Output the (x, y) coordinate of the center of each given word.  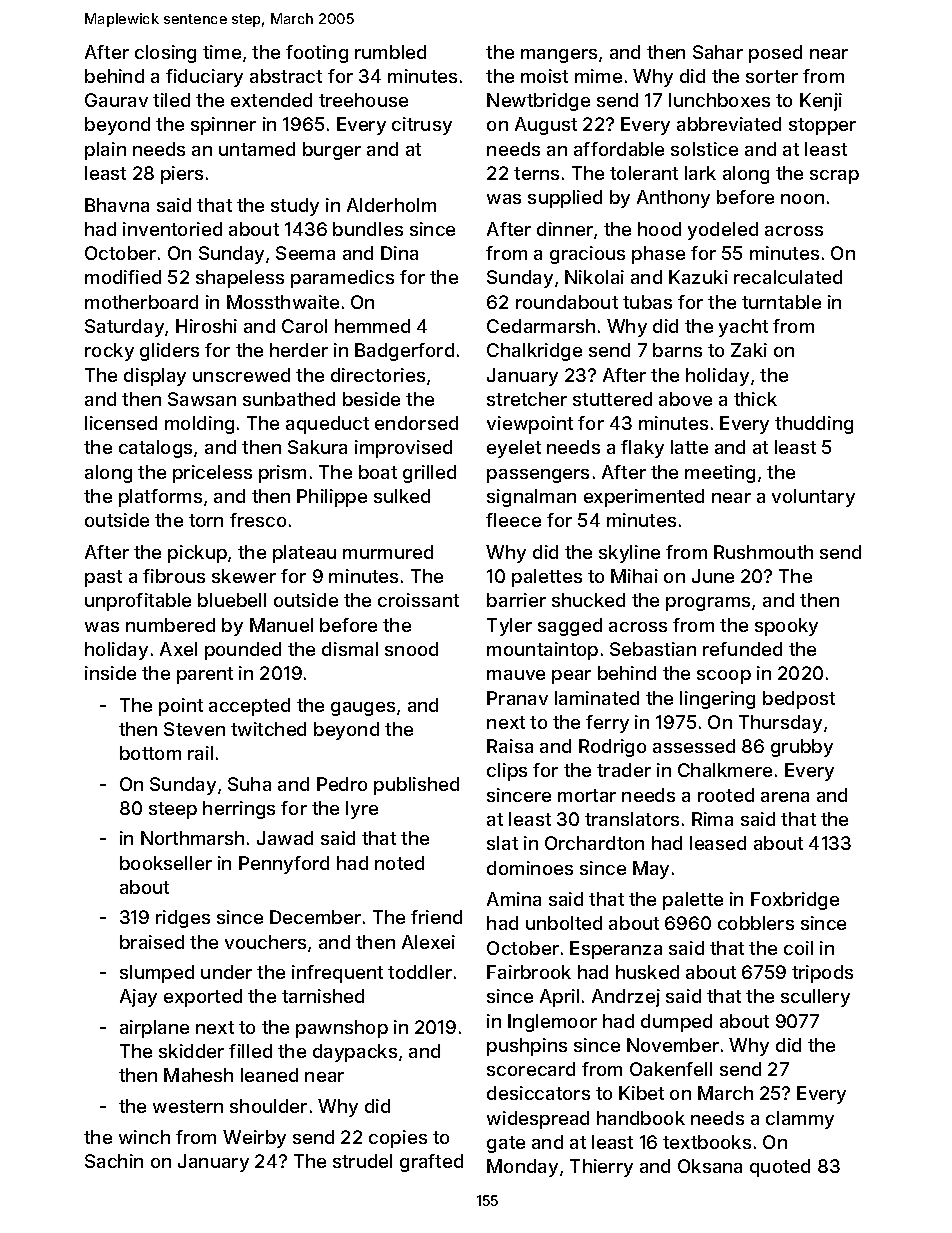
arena (785, 797)
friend (436, 917)
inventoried (172, 229)
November (673, 1045)
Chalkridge (534, 352)
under (226, 972)
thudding (814, 425)
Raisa (510, 746)
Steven (194, 729)
